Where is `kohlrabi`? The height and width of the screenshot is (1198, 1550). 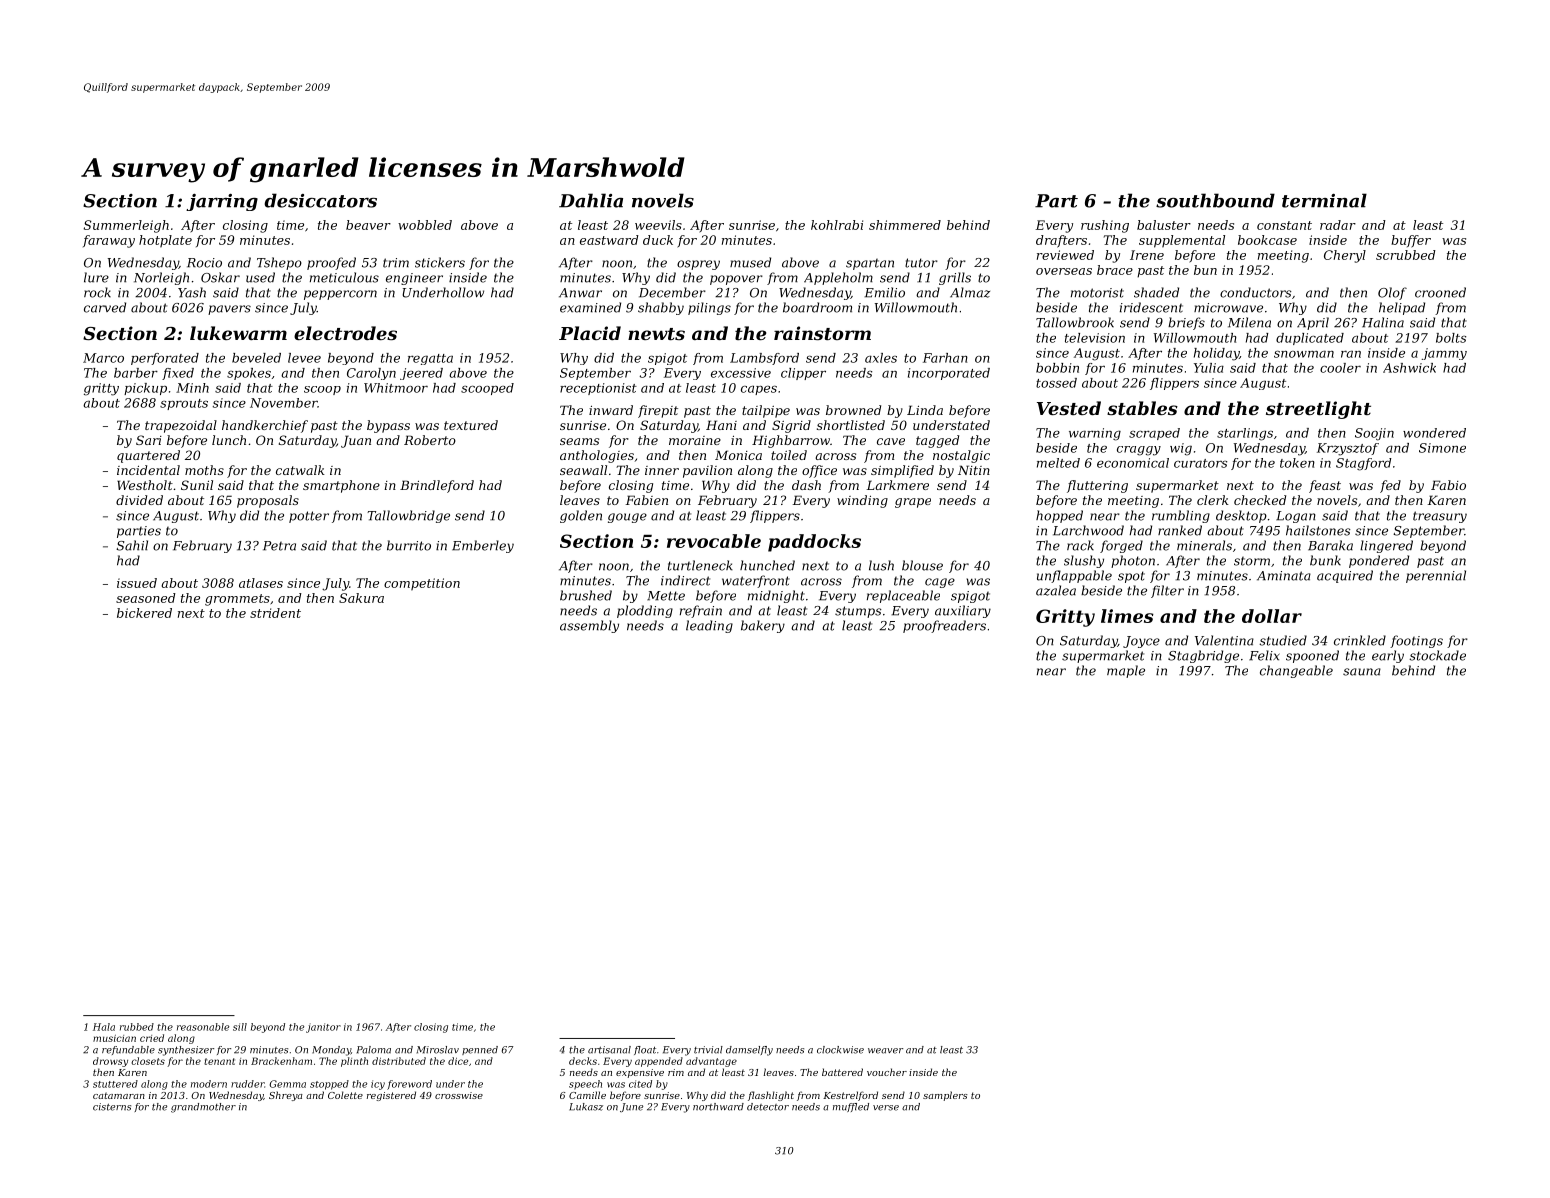 kohlrabi is located at coordinates (837, 225).
